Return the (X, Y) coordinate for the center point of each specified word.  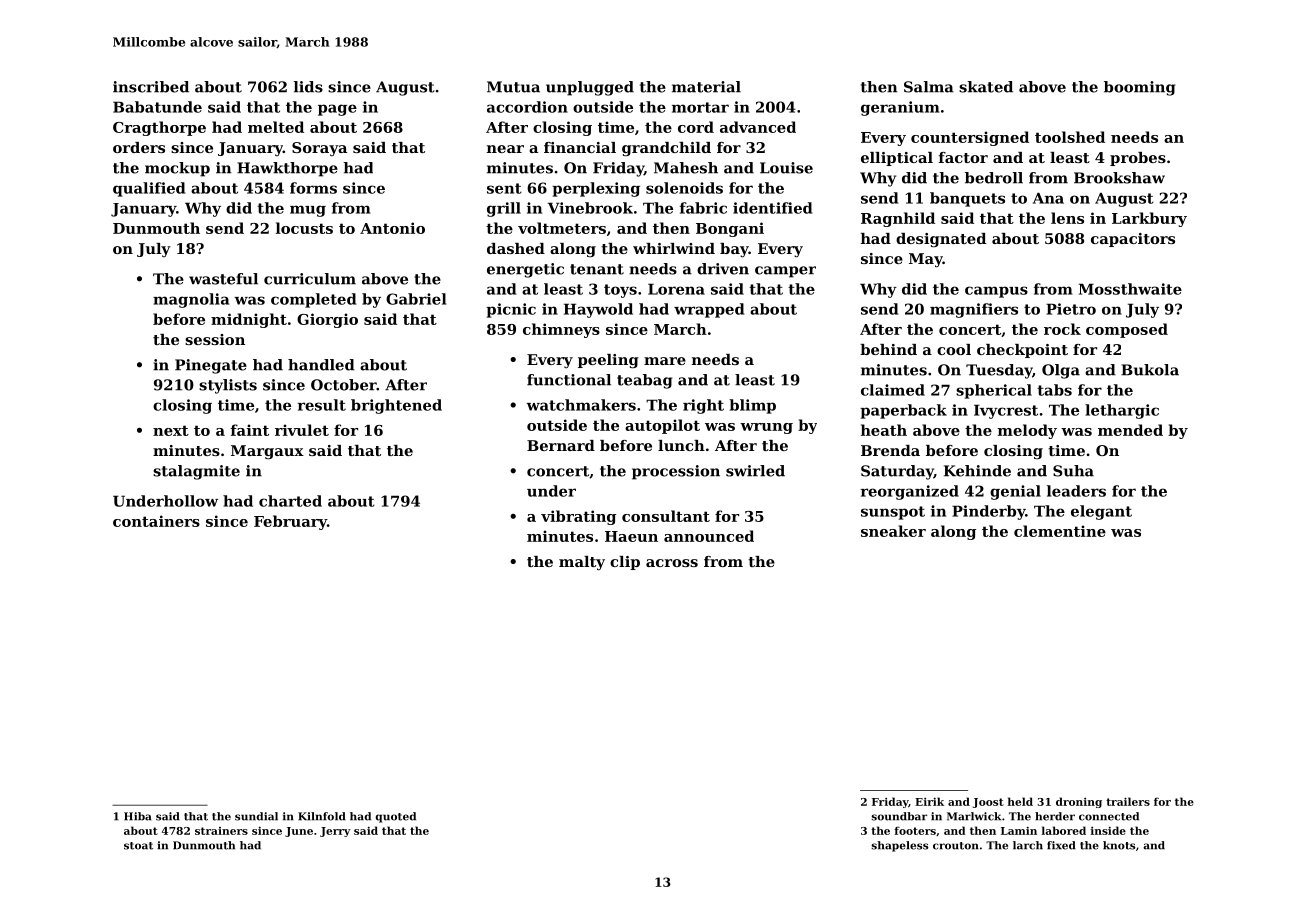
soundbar (899, 816)
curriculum (310, 279)
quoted (395, 817)
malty (582, 563)
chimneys (561, 330)
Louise (786, 168)
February (290, 522)
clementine (1060, 531)
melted (276, 127)
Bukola (1150, 370)
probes (1138, 159)
